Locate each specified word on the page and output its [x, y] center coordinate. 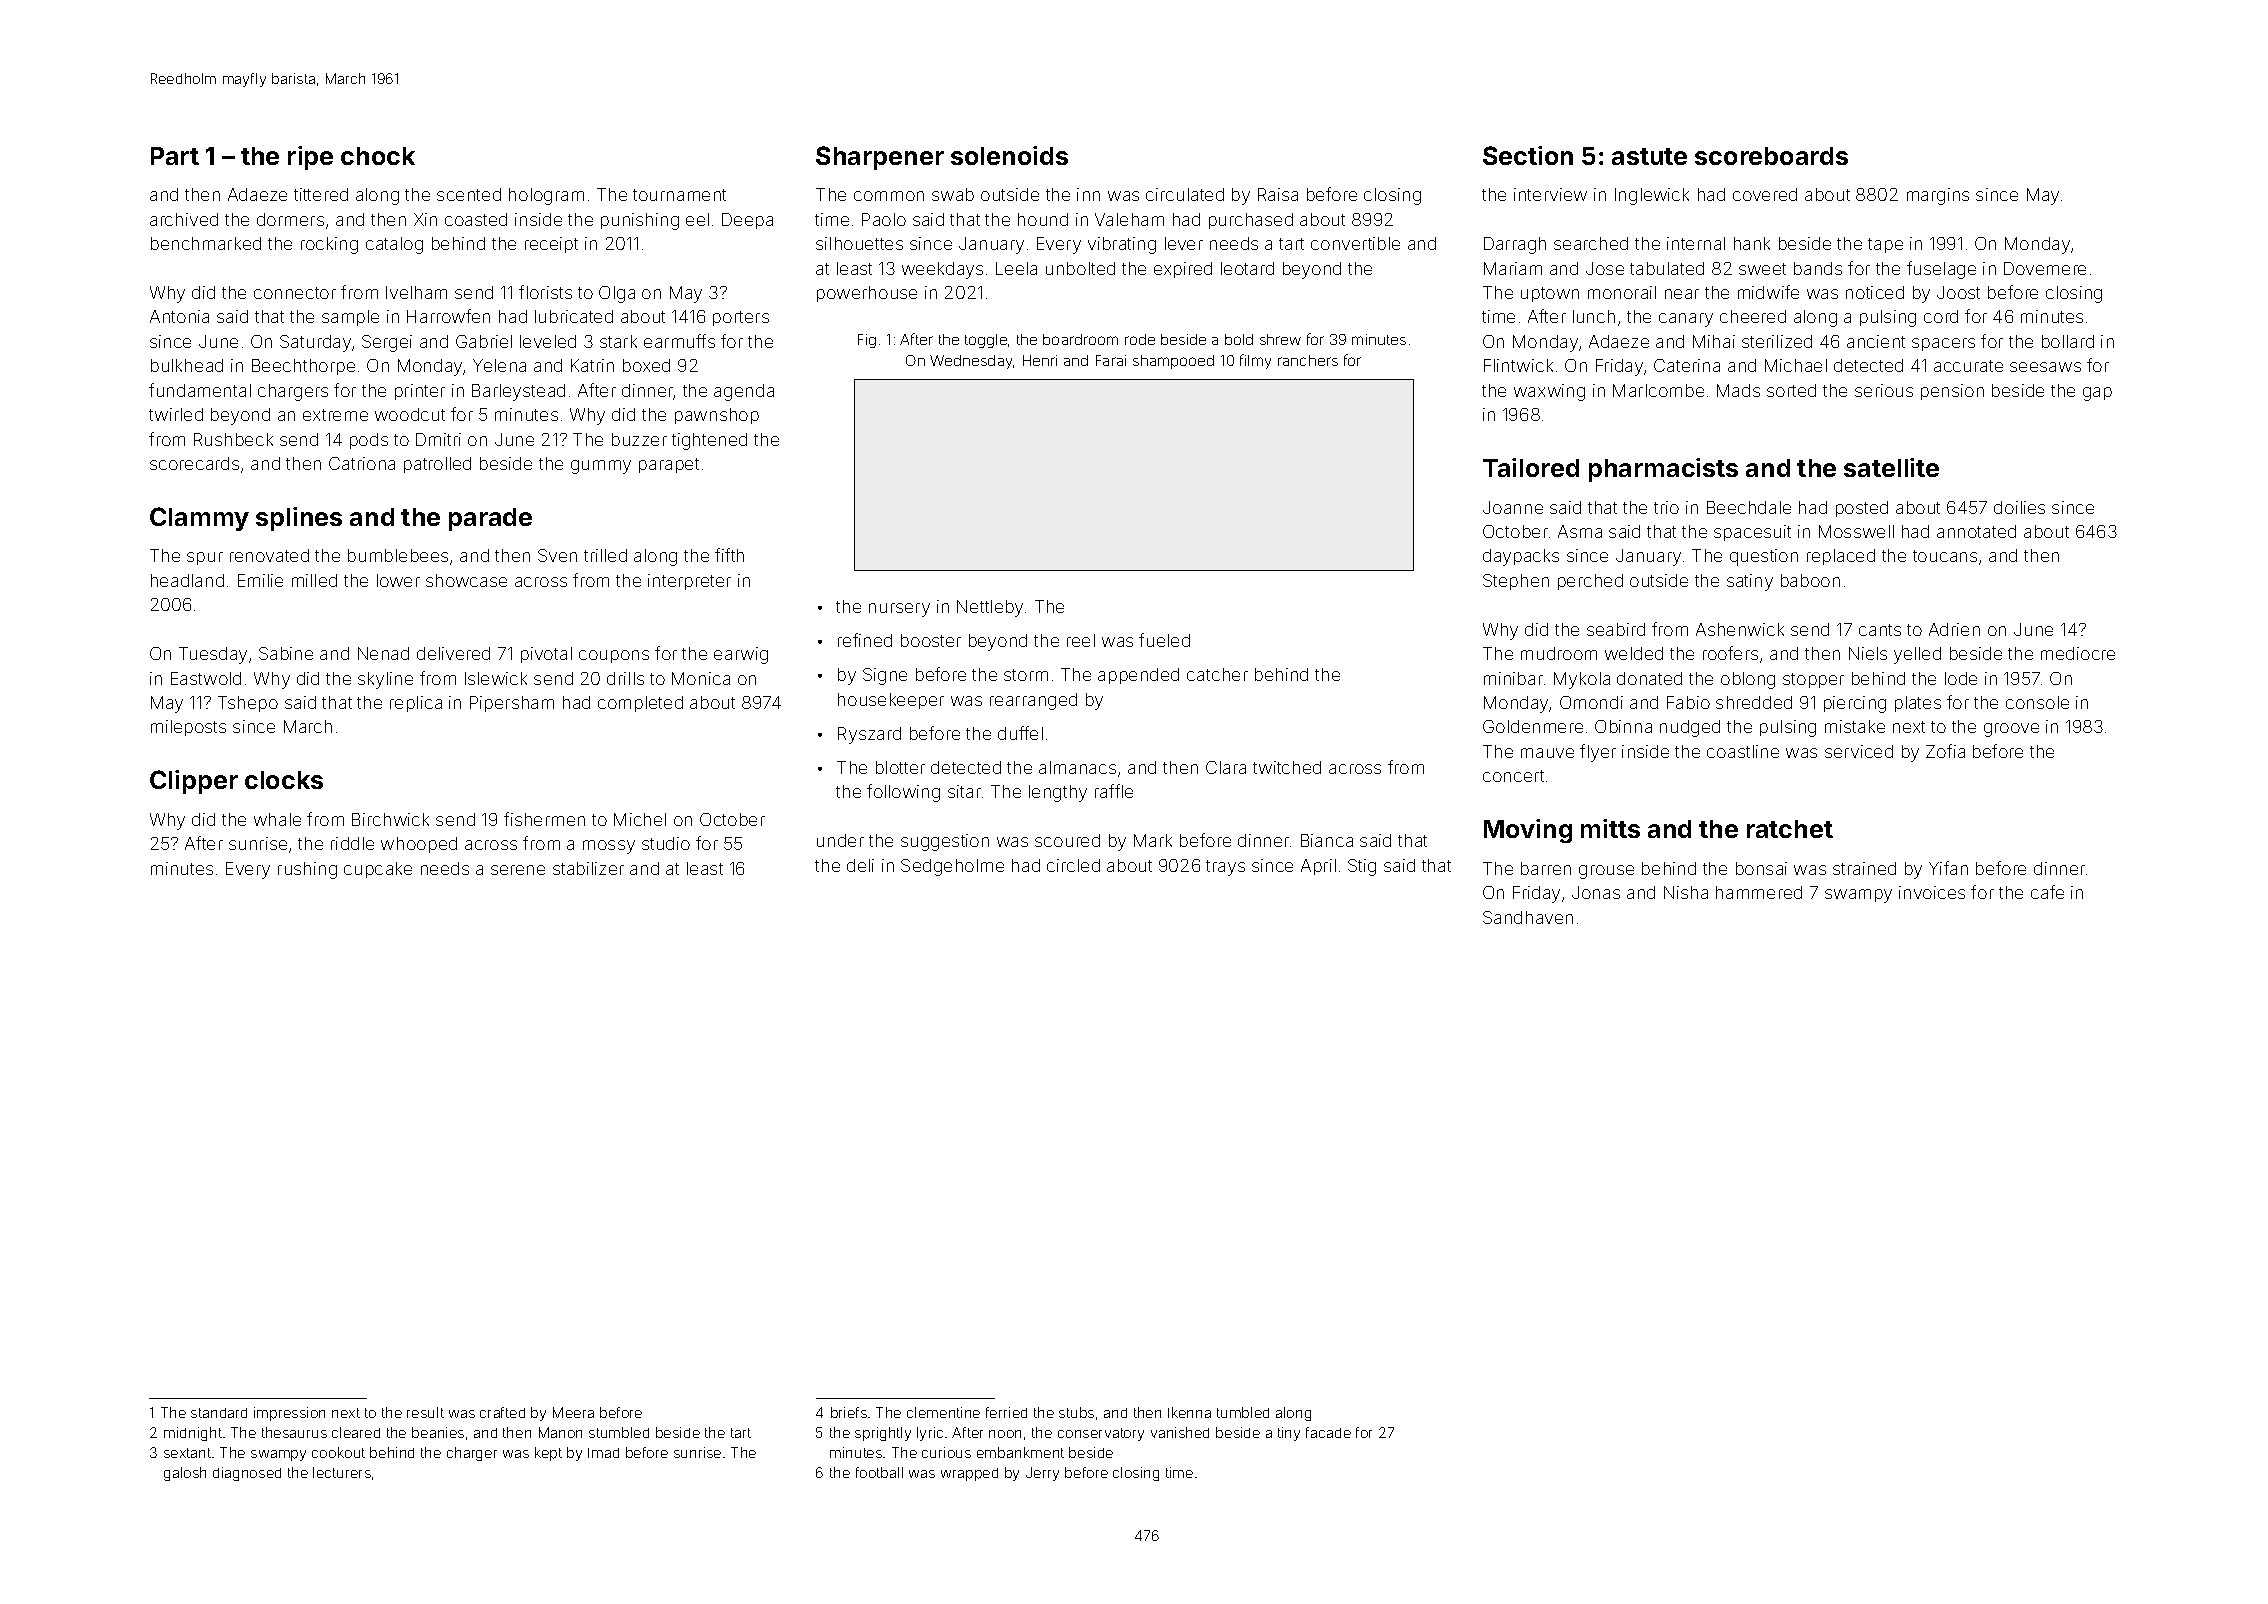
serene [518, 870]
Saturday [315, 343]
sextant [187, 1453]
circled [1073, 865]
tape [1885, 245]
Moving [1528, 831]
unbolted [1080, 268]
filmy [1255, 361]
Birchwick [390, 819]
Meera [573, 1412]
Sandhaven [1528, 917]
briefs [849, 1412]
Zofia [1945, 751]
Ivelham [416, 292]
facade [1328, 1432]
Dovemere [2045, 268]
